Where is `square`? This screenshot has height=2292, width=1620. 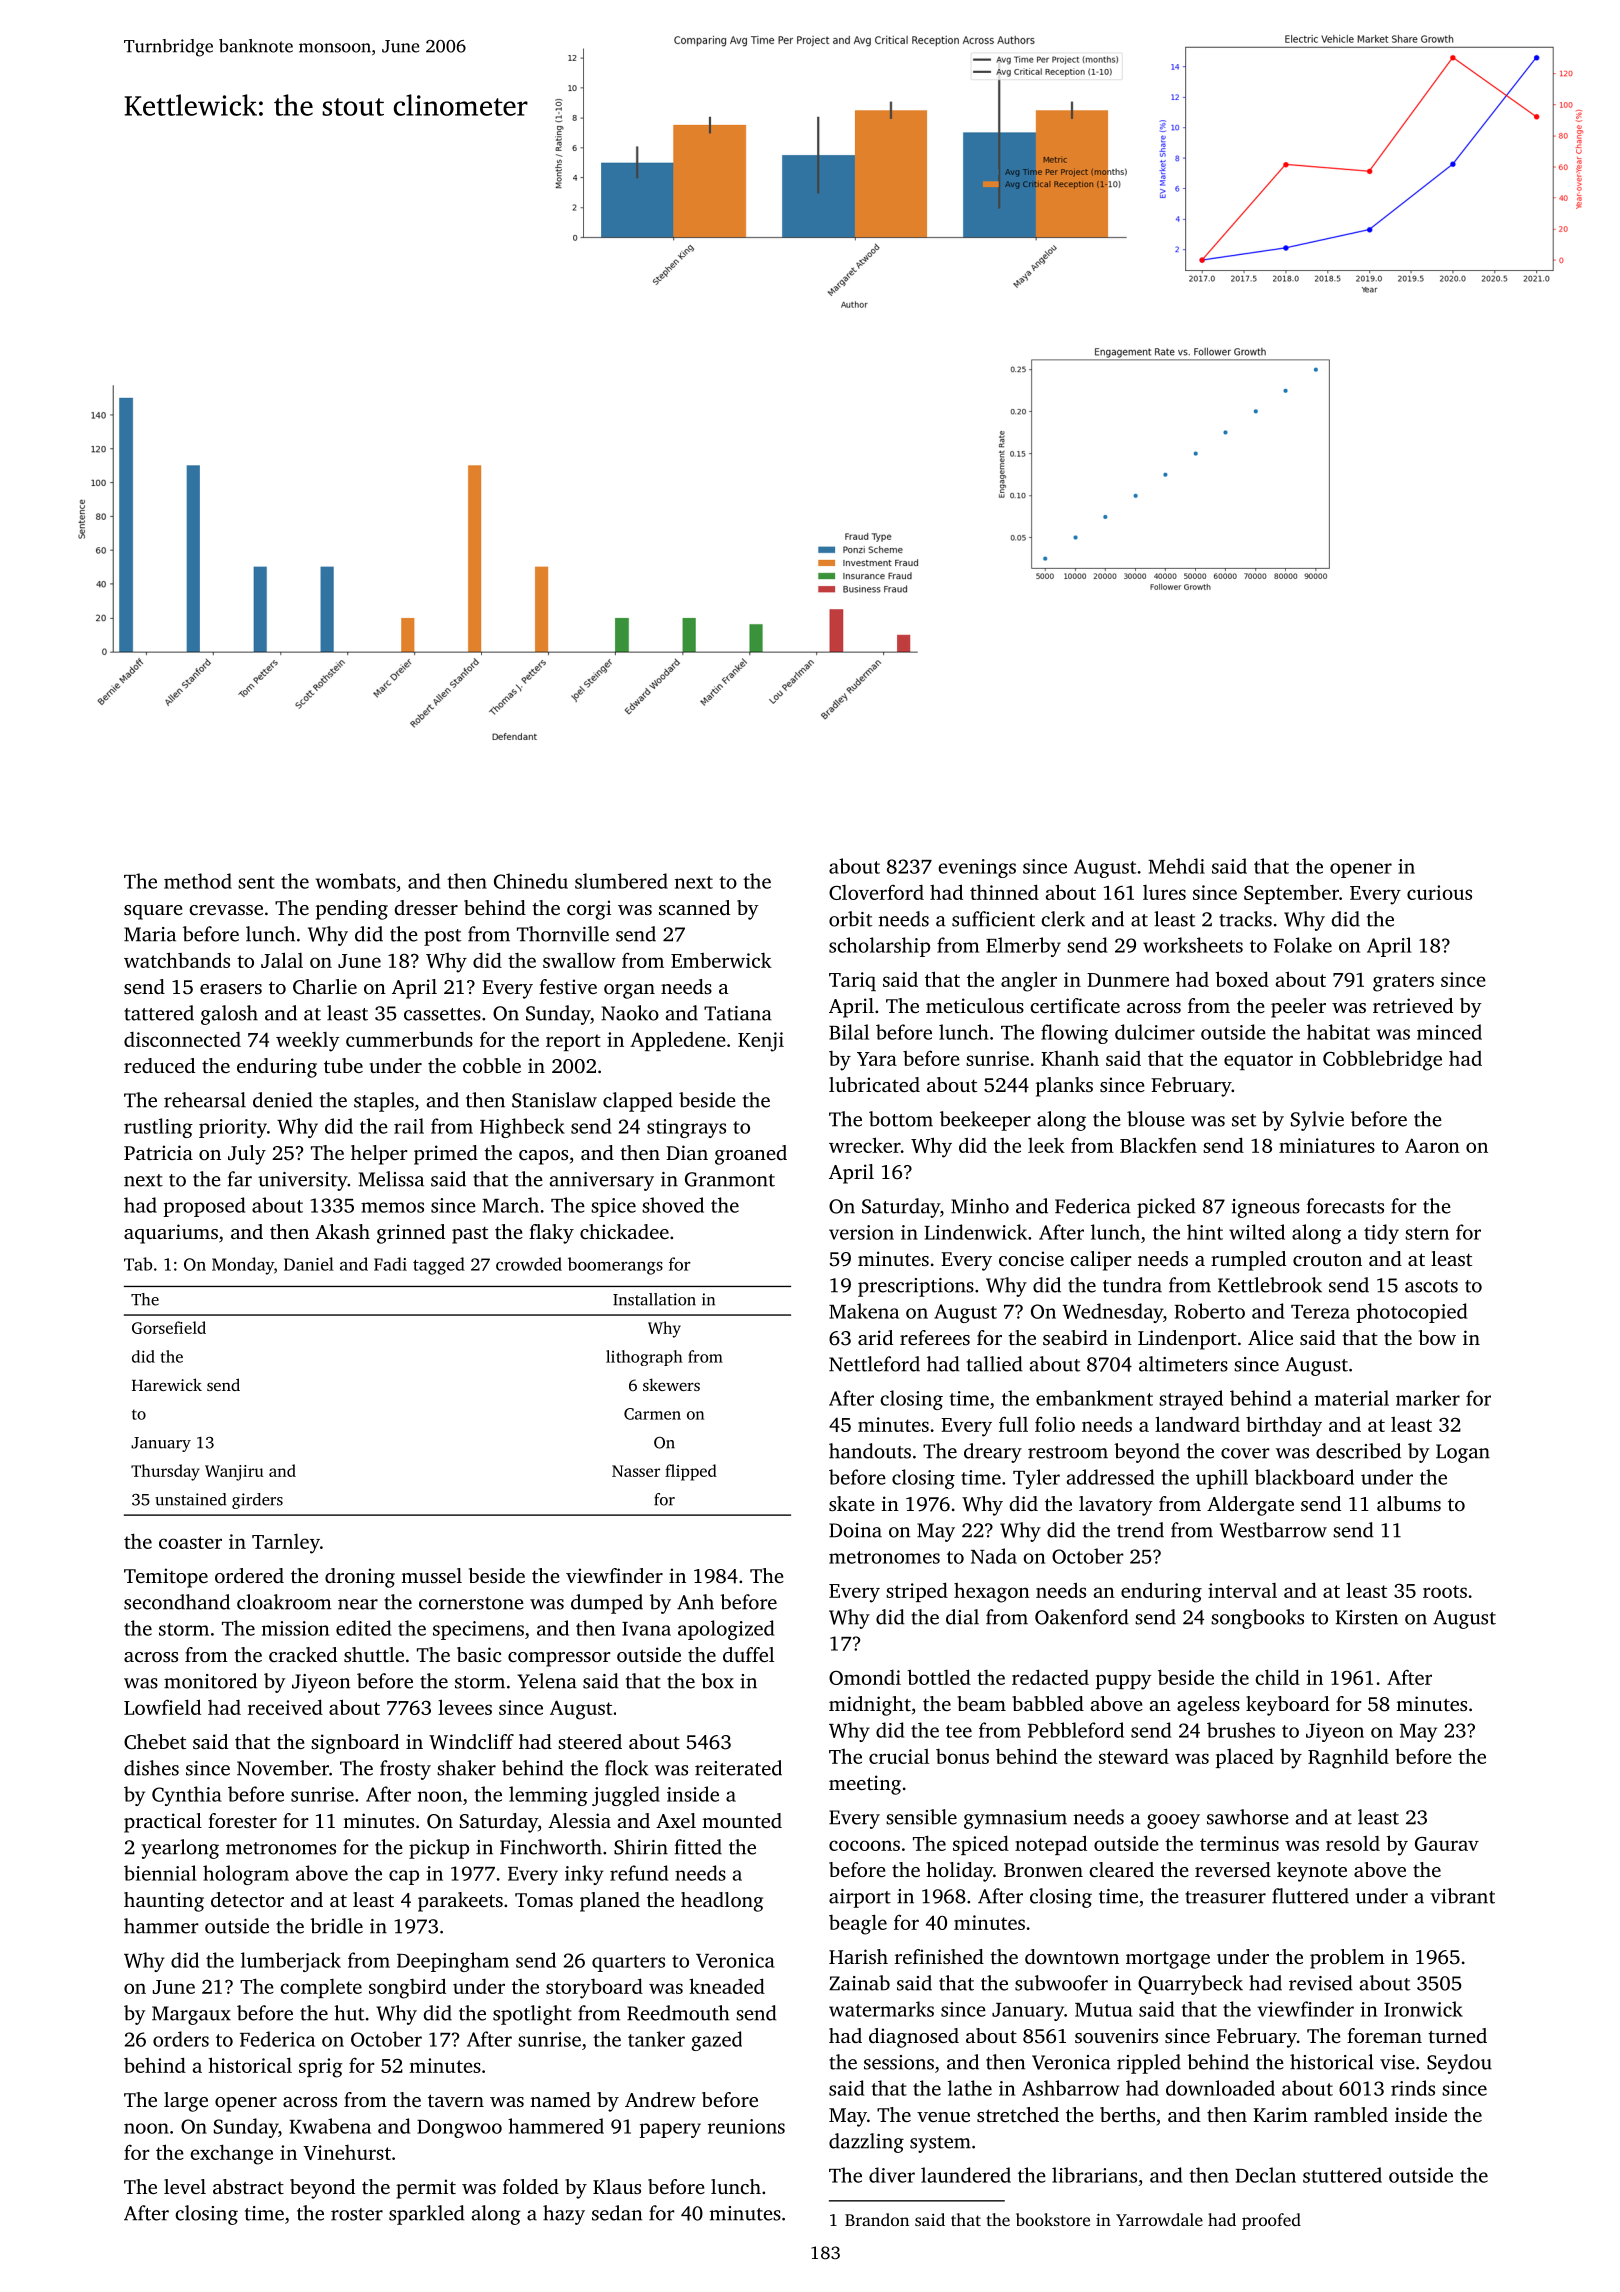 square is located at coordinates (153, 912).
